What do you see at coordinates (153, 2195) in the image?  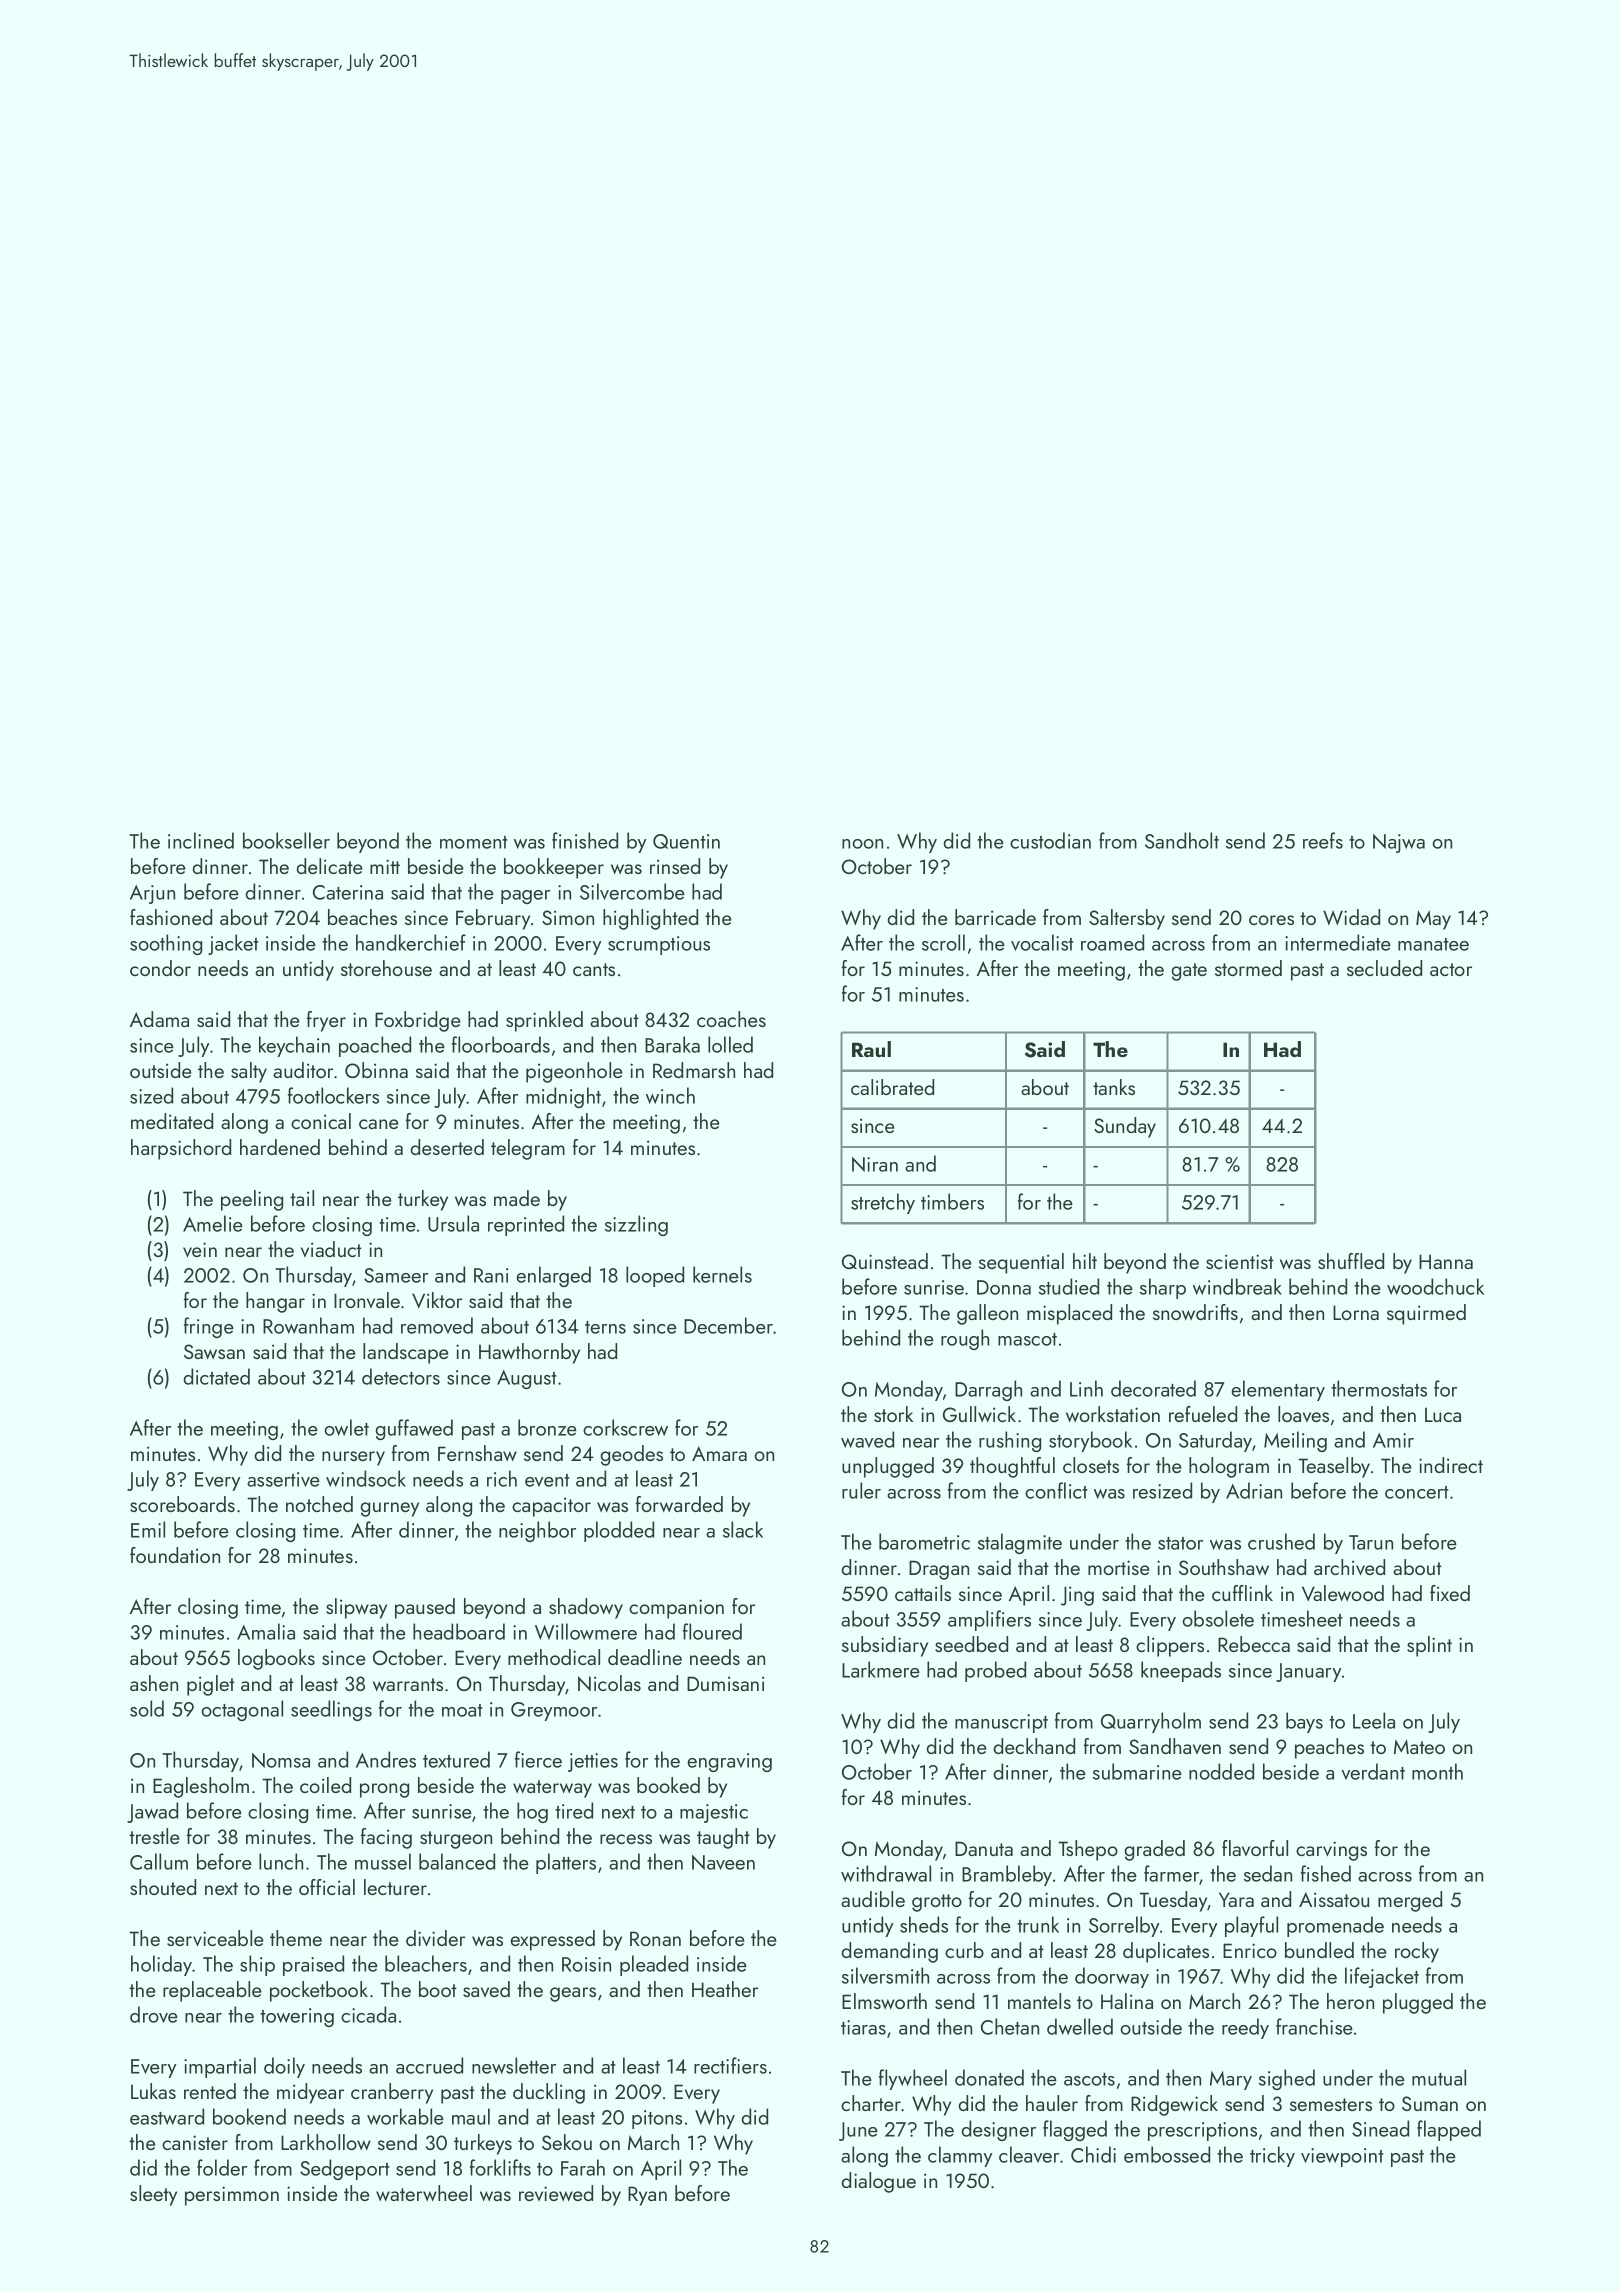 I see `sleety` at bounding box center [153, 2195].
